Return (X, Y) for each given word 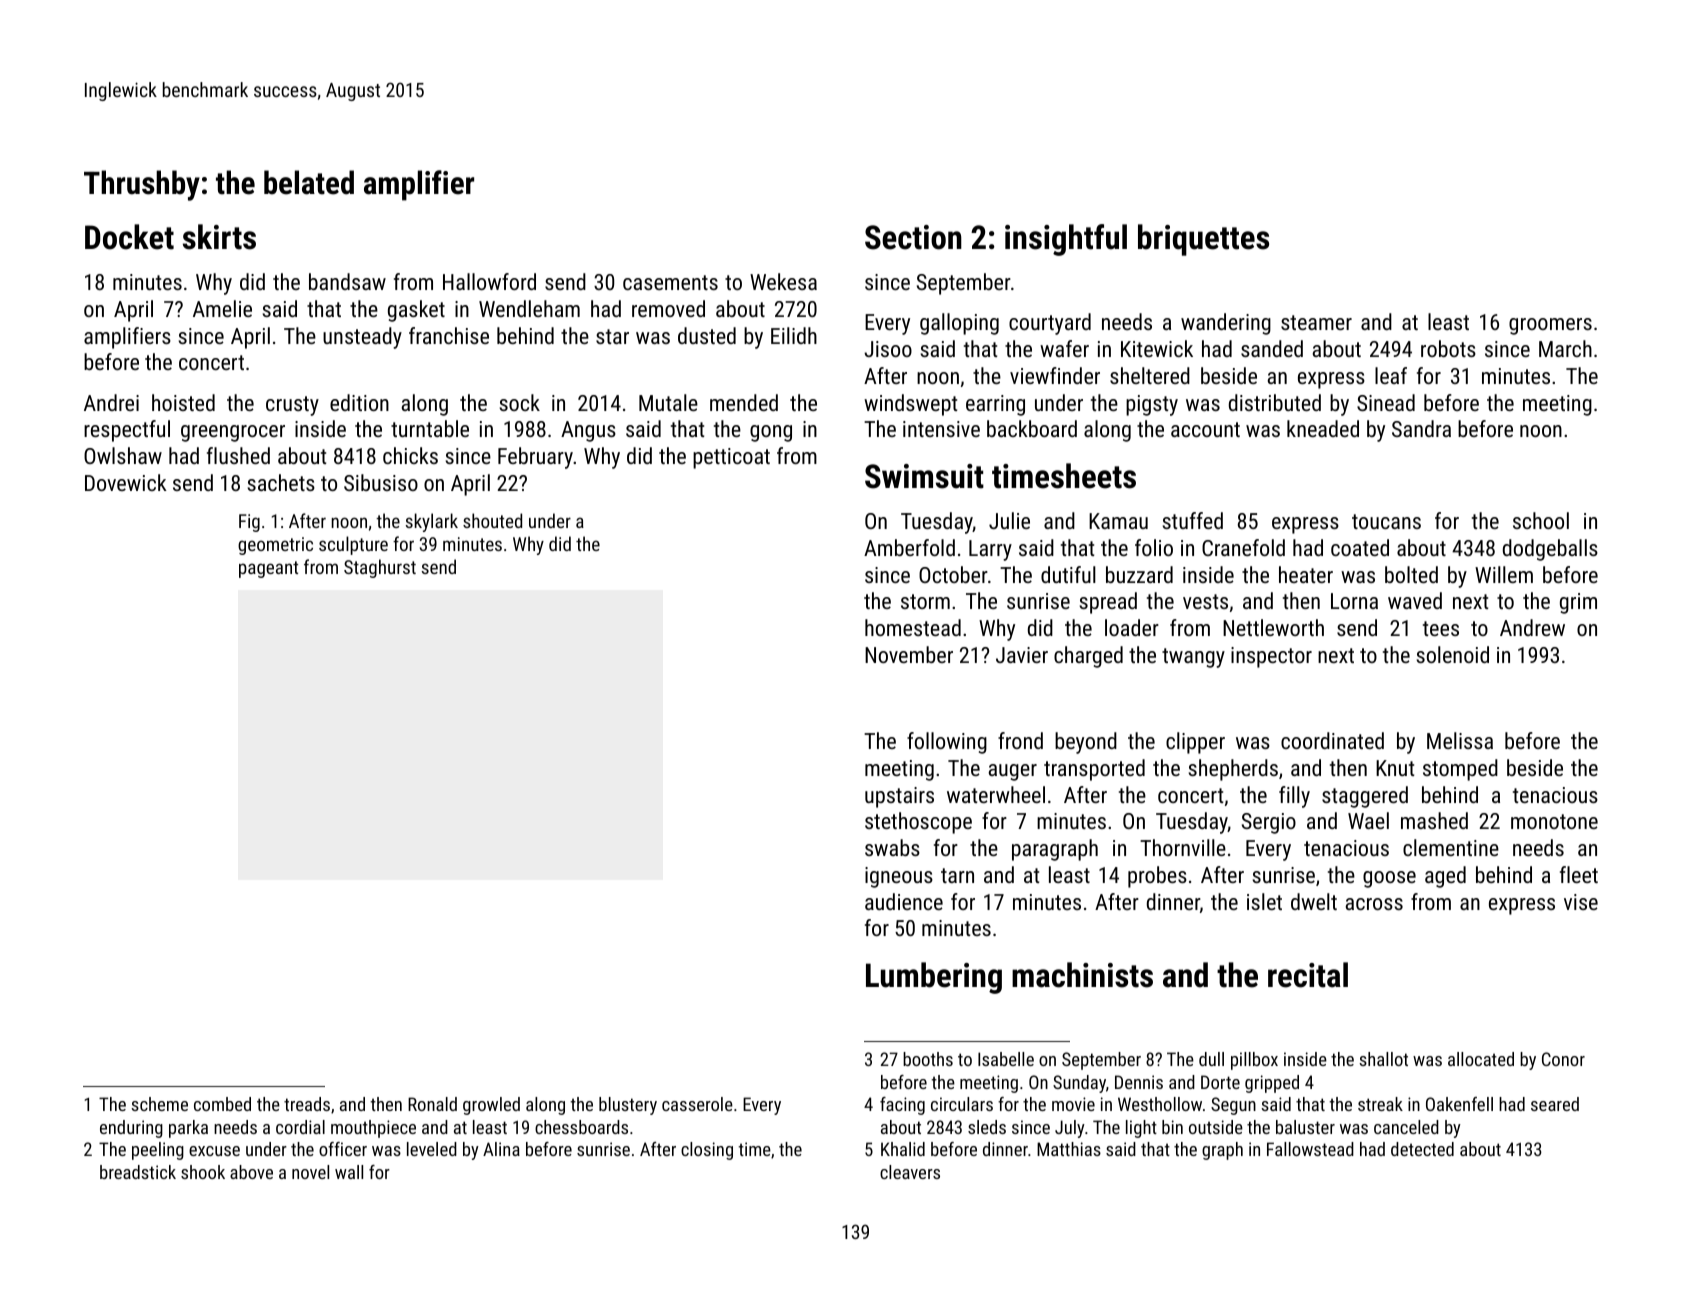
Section (913, 237)
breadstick (138, 1172)
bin (1172, 1127)
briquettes (1203, 240)
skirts (219, 237)
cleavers (910, 1172)
